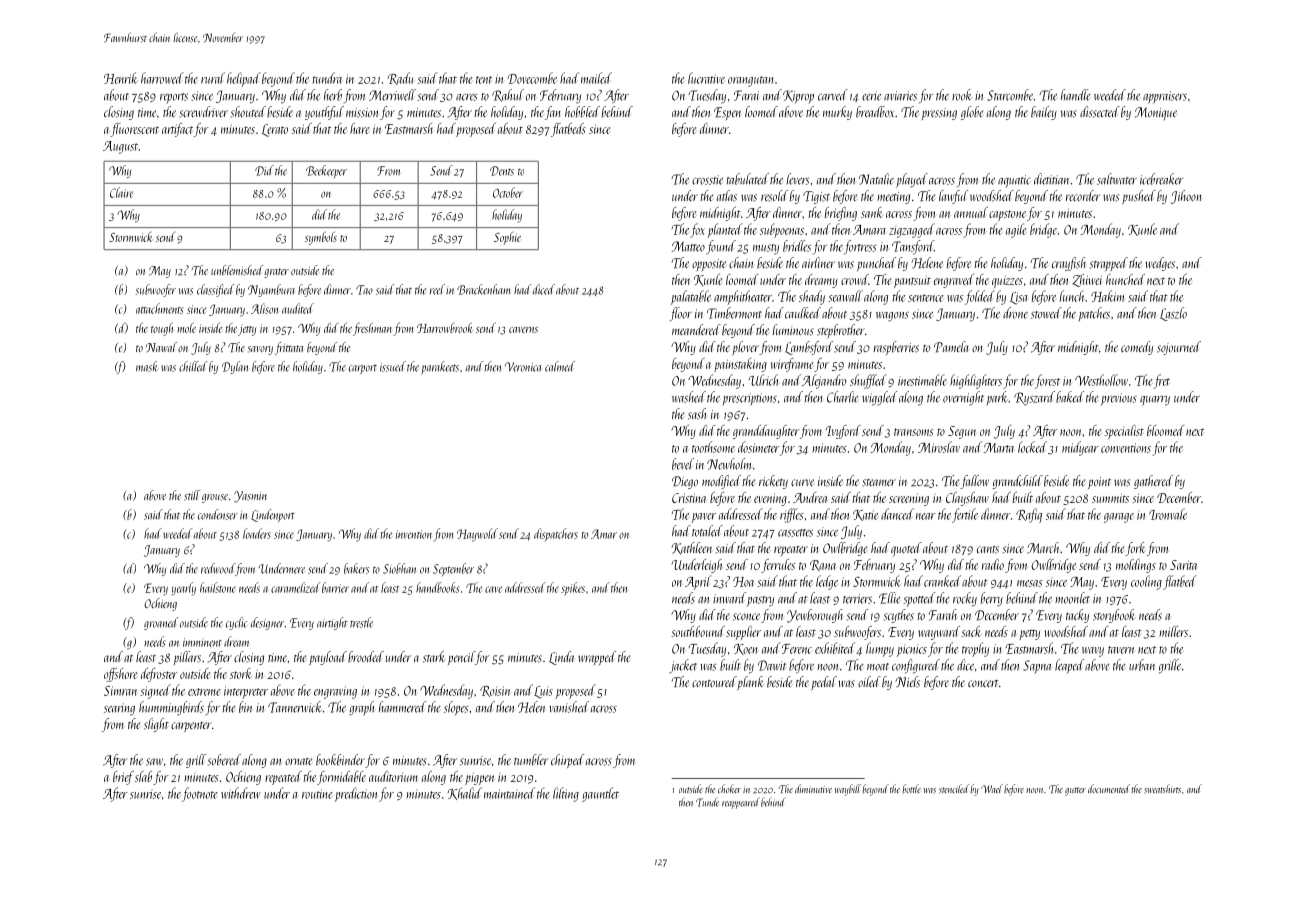 The height and width of the screenshot is (924, 1308). What do you see at coordinates (200, 794) in the screenshot?
I see `footnote` at bounding box center [200, 794].
